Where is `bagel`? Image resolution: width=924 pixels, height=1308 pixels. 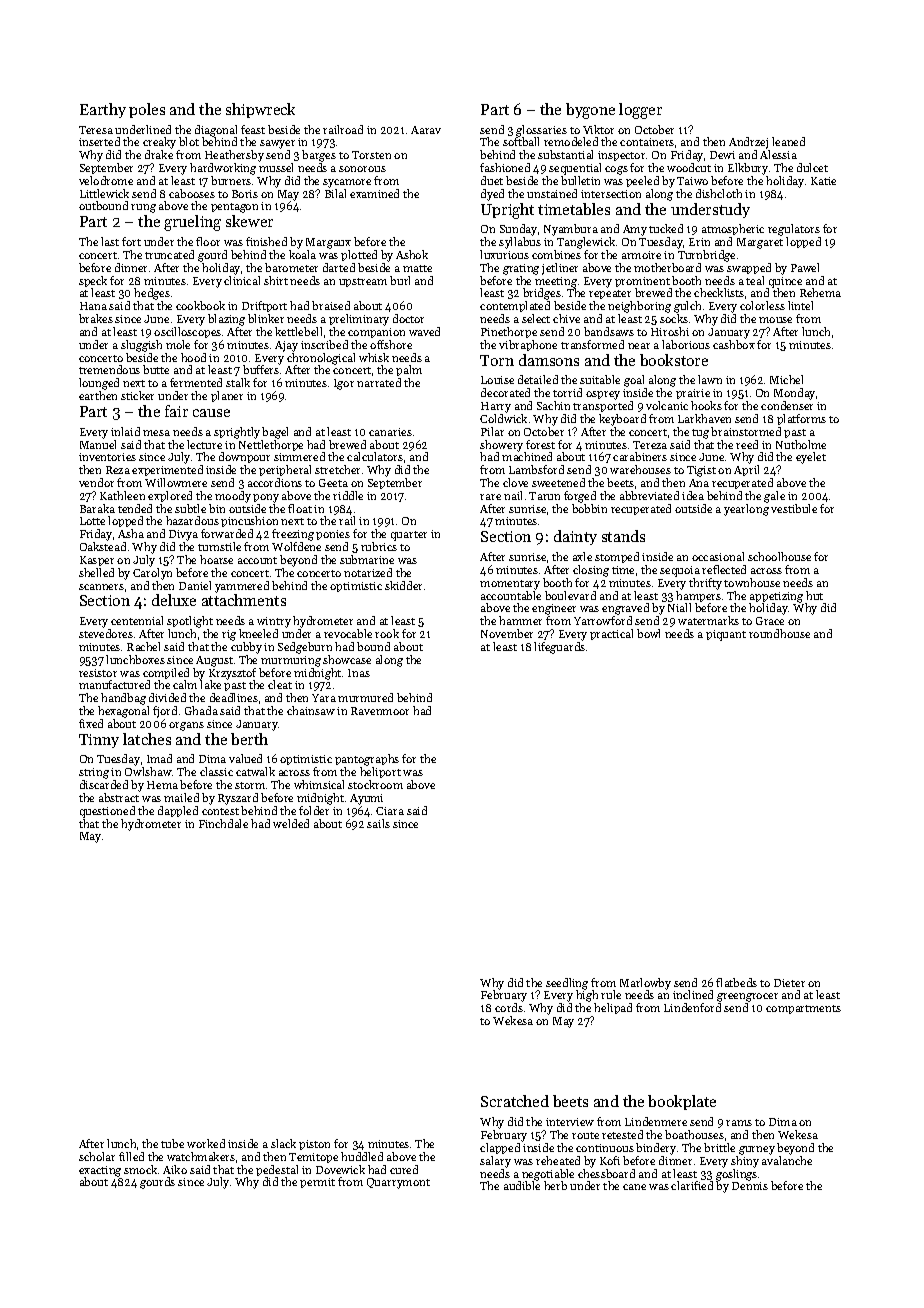 bagel is located at coordinates (275, 433).
